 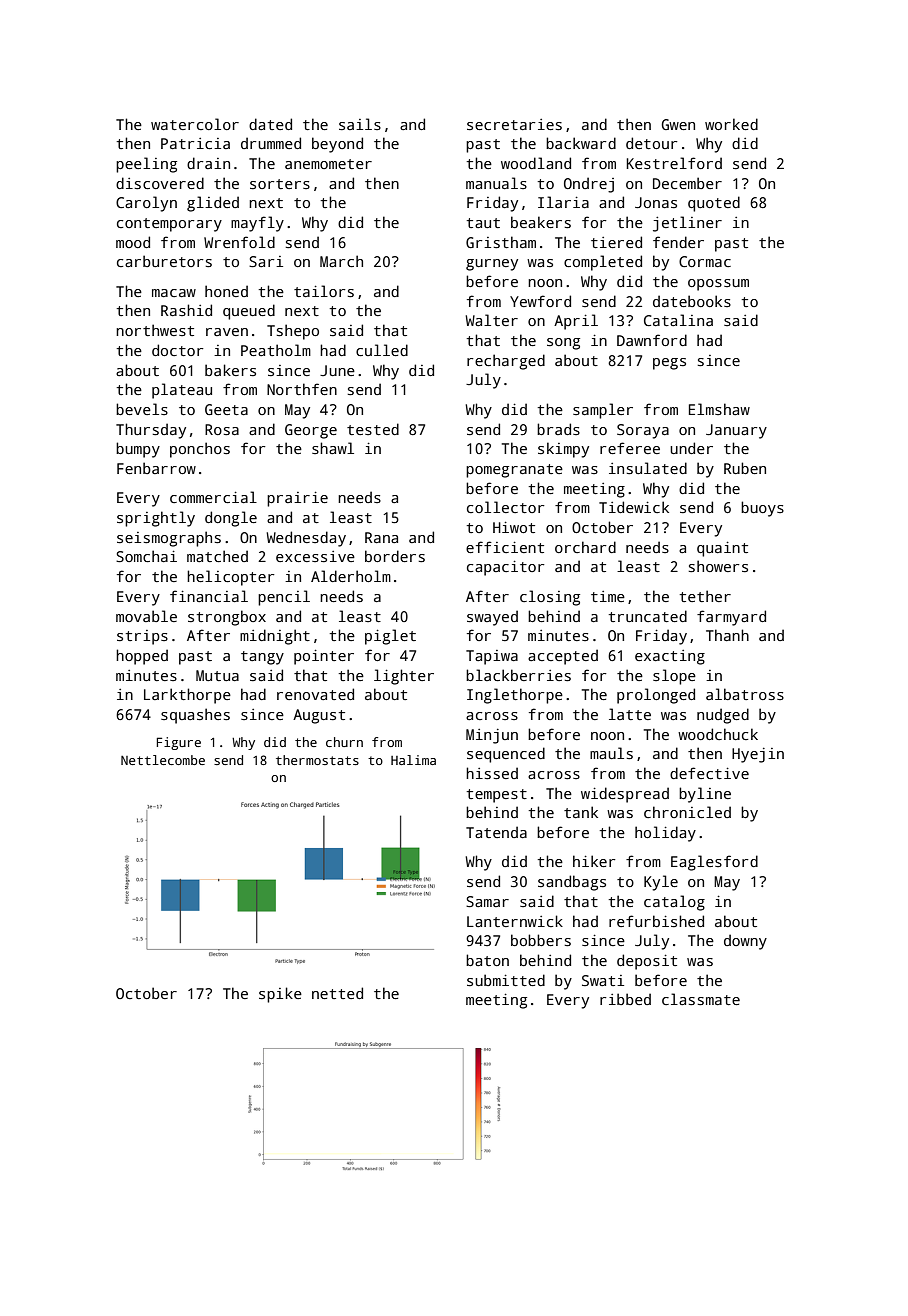 What do you see at coordinates (146, 556) in the screenshot?
I see `Somchai` at bounding box center [146, 556].
